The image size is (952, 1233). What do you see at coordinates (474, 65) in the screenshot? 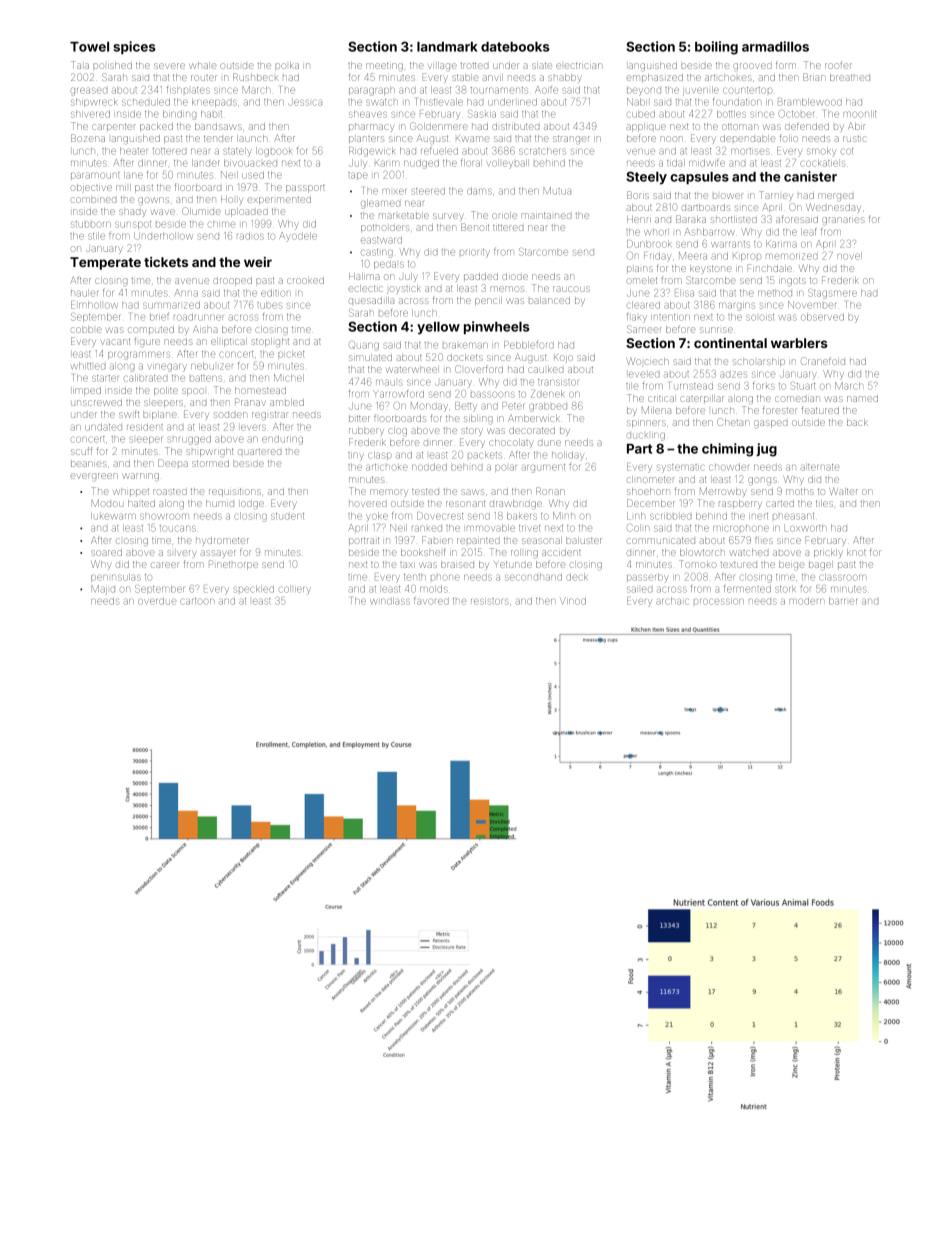
I see `trotted` at bounding box center [474, 65].
